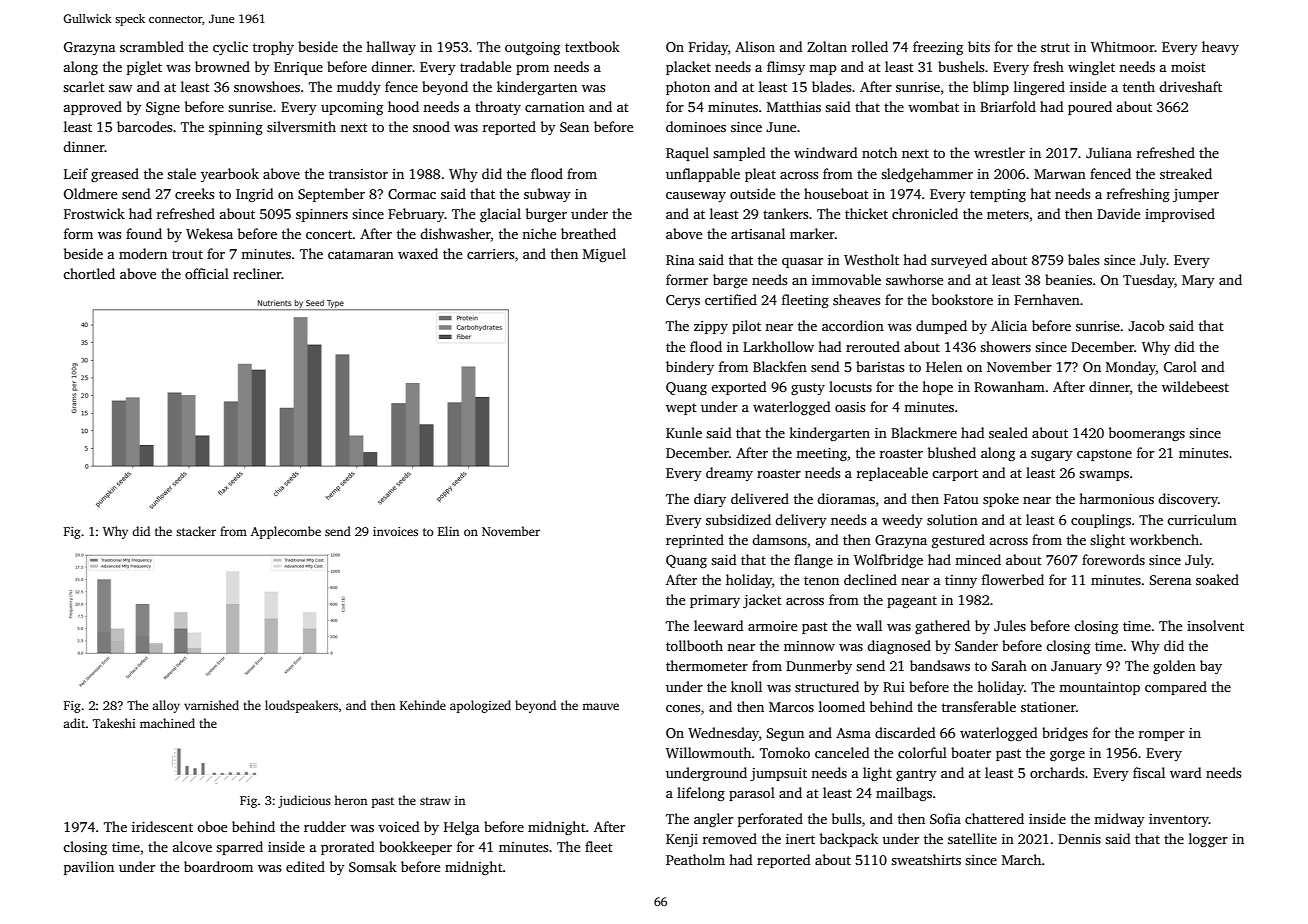 Image resolution: width=1308 pixels, height=924 pixels. Describe the element at coordinates (1190, 86) in the document. I see `driveshaft` at that location.
